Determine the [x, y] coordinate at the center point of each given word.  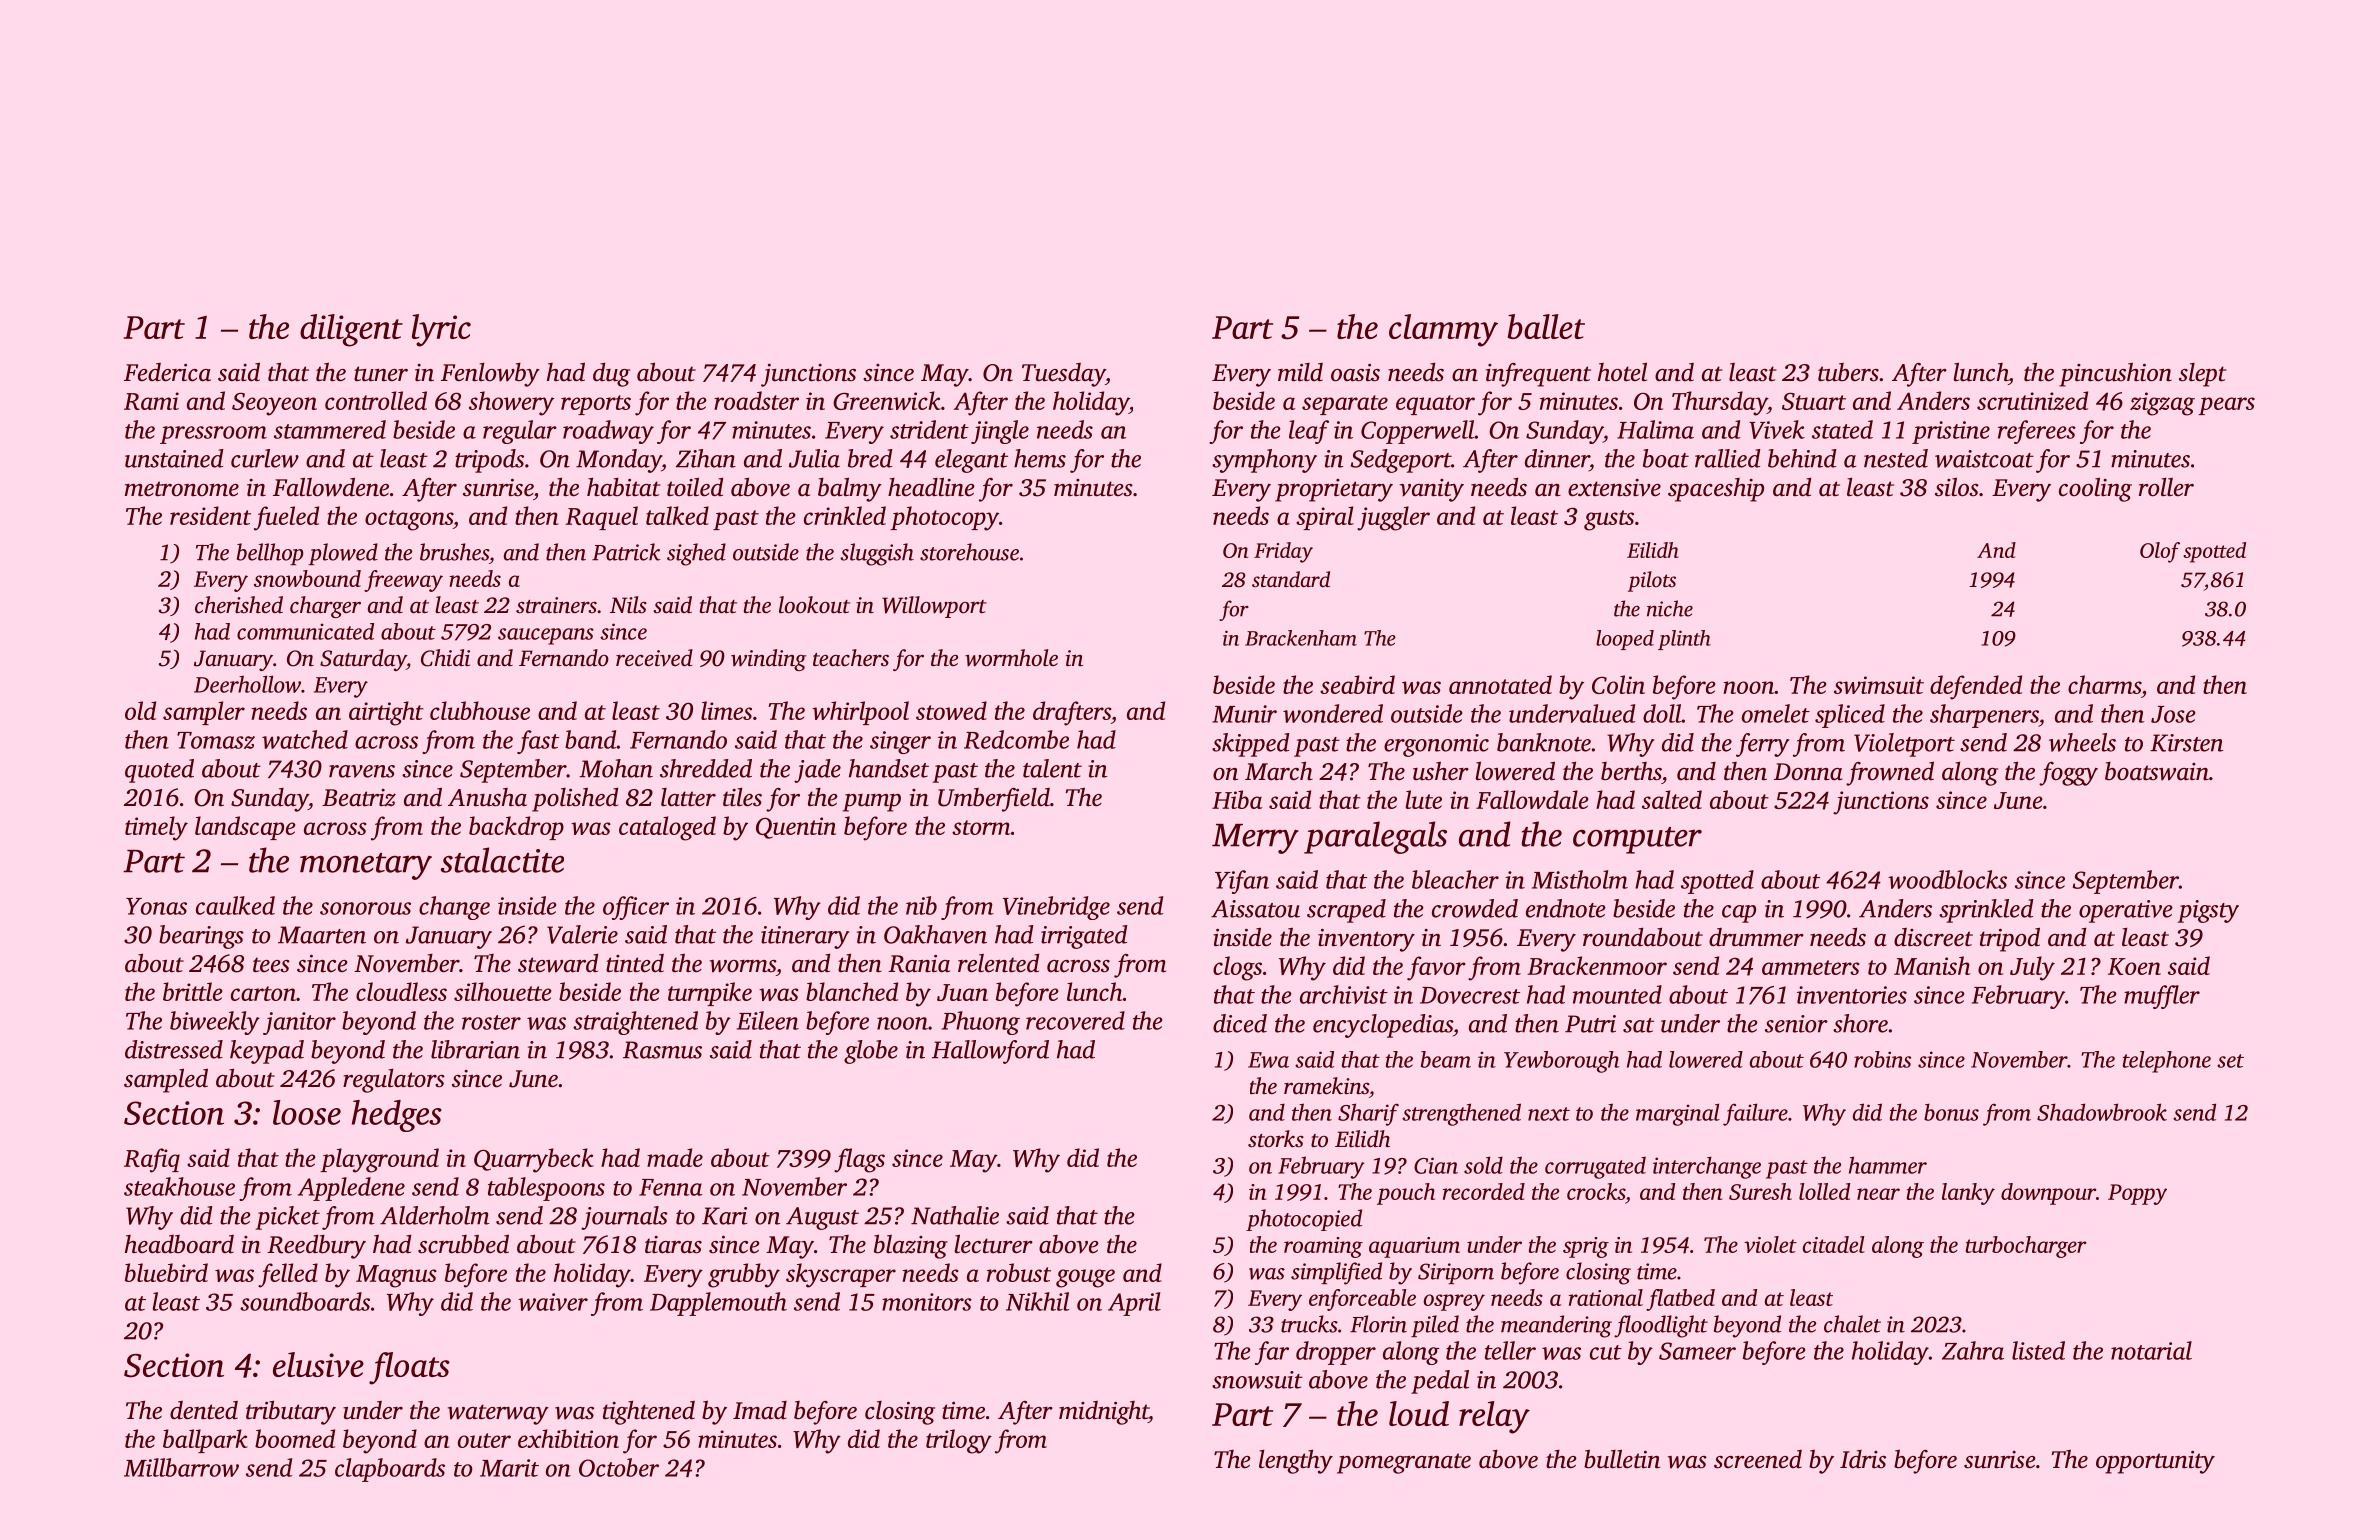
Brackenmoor [1597, 965]
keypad [267, 1052]
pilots [1652, 581]
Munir [1244, 714]
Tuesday [1064, 375]
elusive [318, 1364]
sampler [204, 713]
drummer [1756, 937]
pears [2226, 406]
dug [611, 374]
